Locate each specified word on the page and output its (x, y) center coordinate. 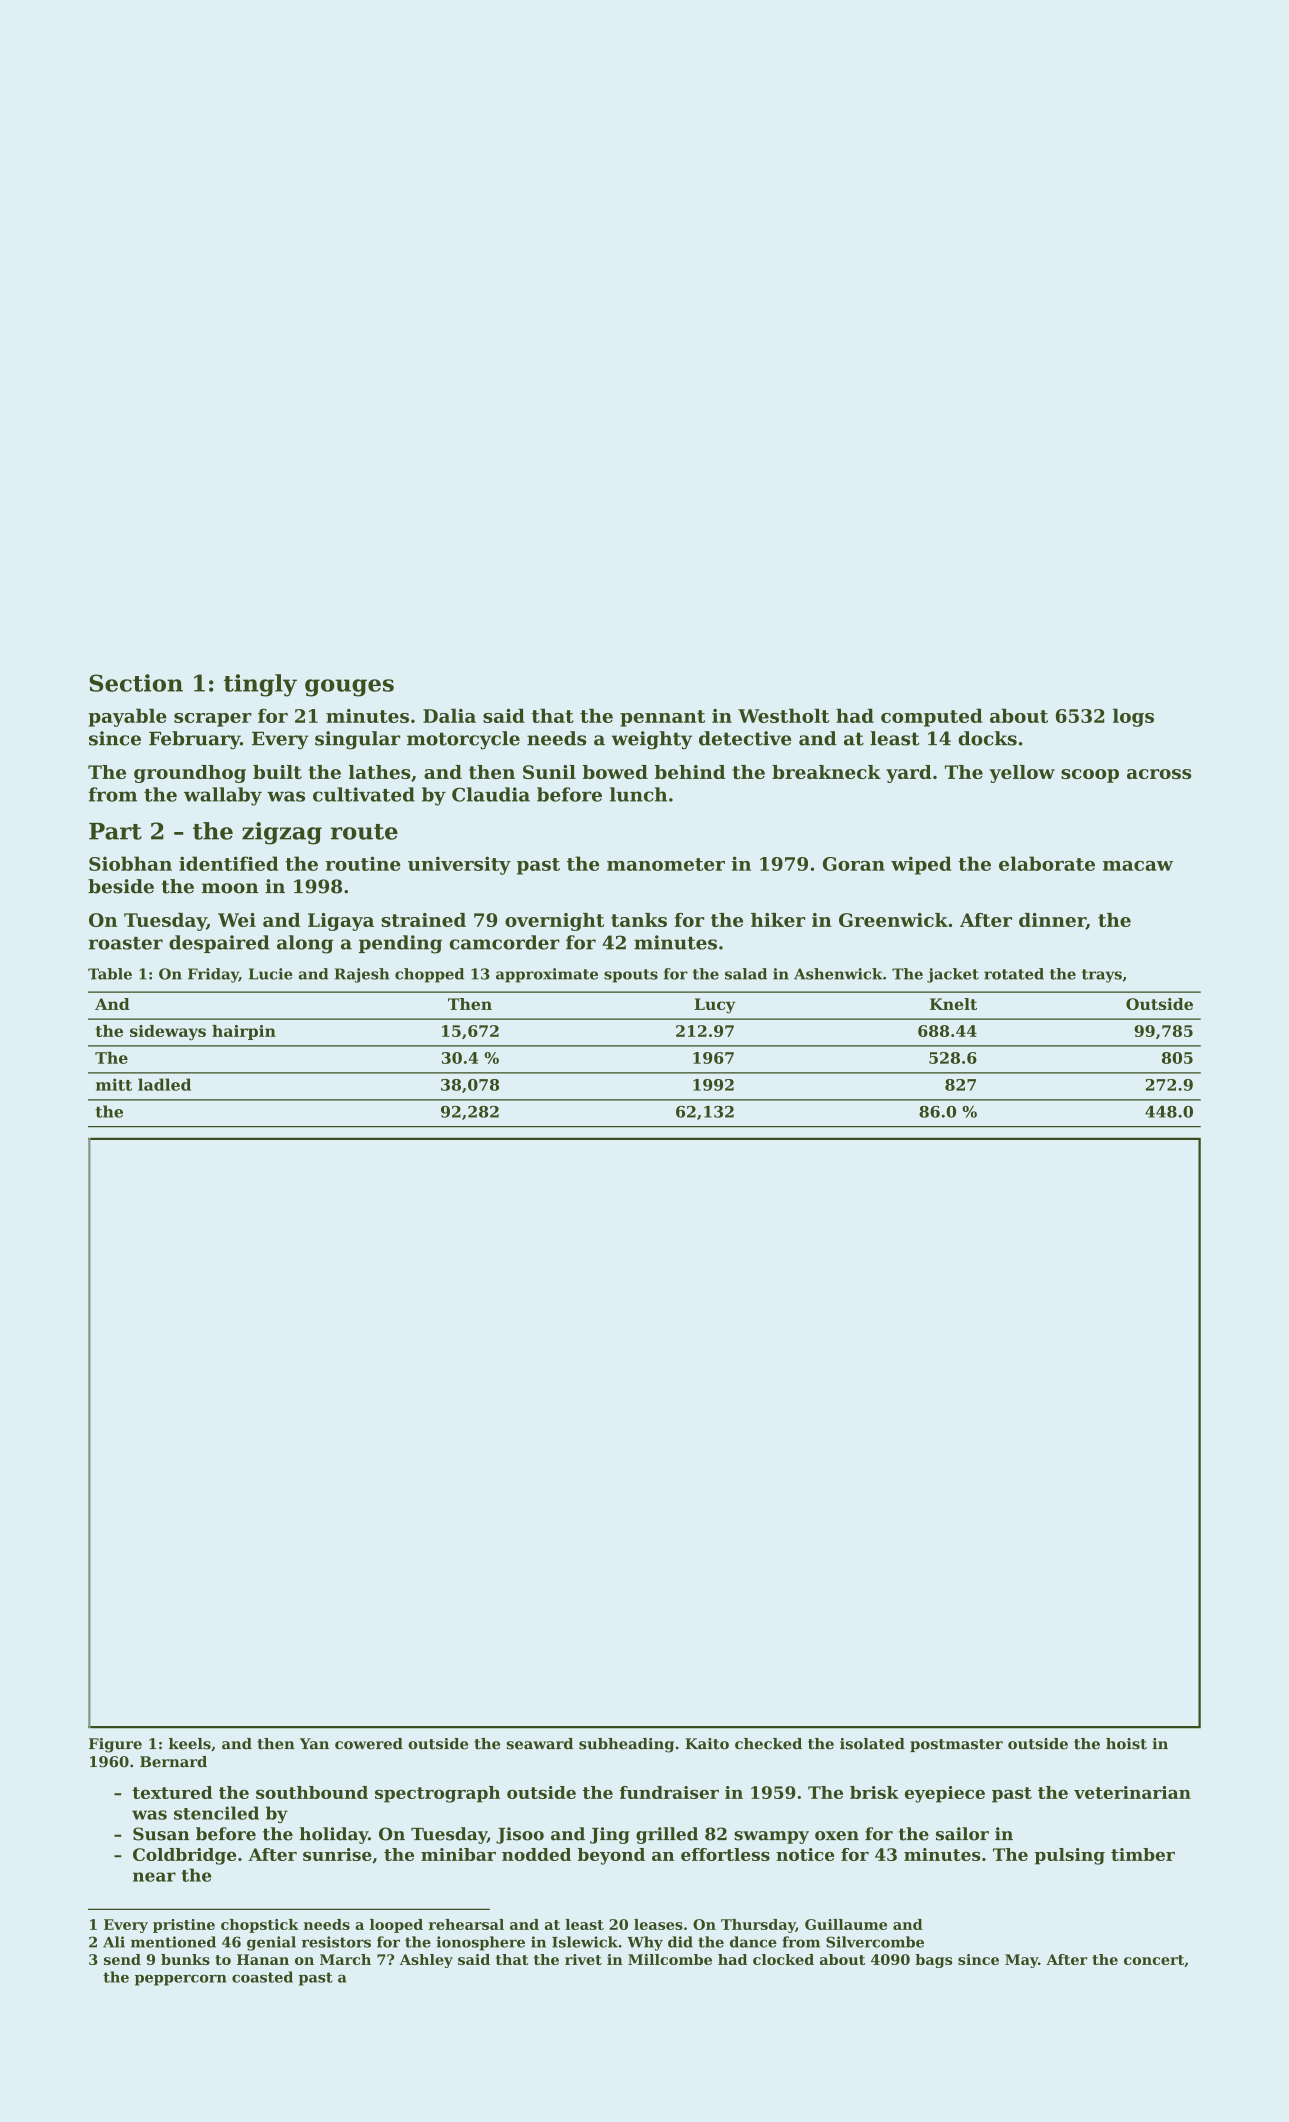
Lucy (715, 1006)
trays (1102, 976)
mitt (114, 1084)
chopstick (260, 1926)
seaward (540, 1744)
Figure (115, 1745)
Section (136, 683)
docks (987, 738)
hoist (1126, 1744)
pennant (662, 718)
